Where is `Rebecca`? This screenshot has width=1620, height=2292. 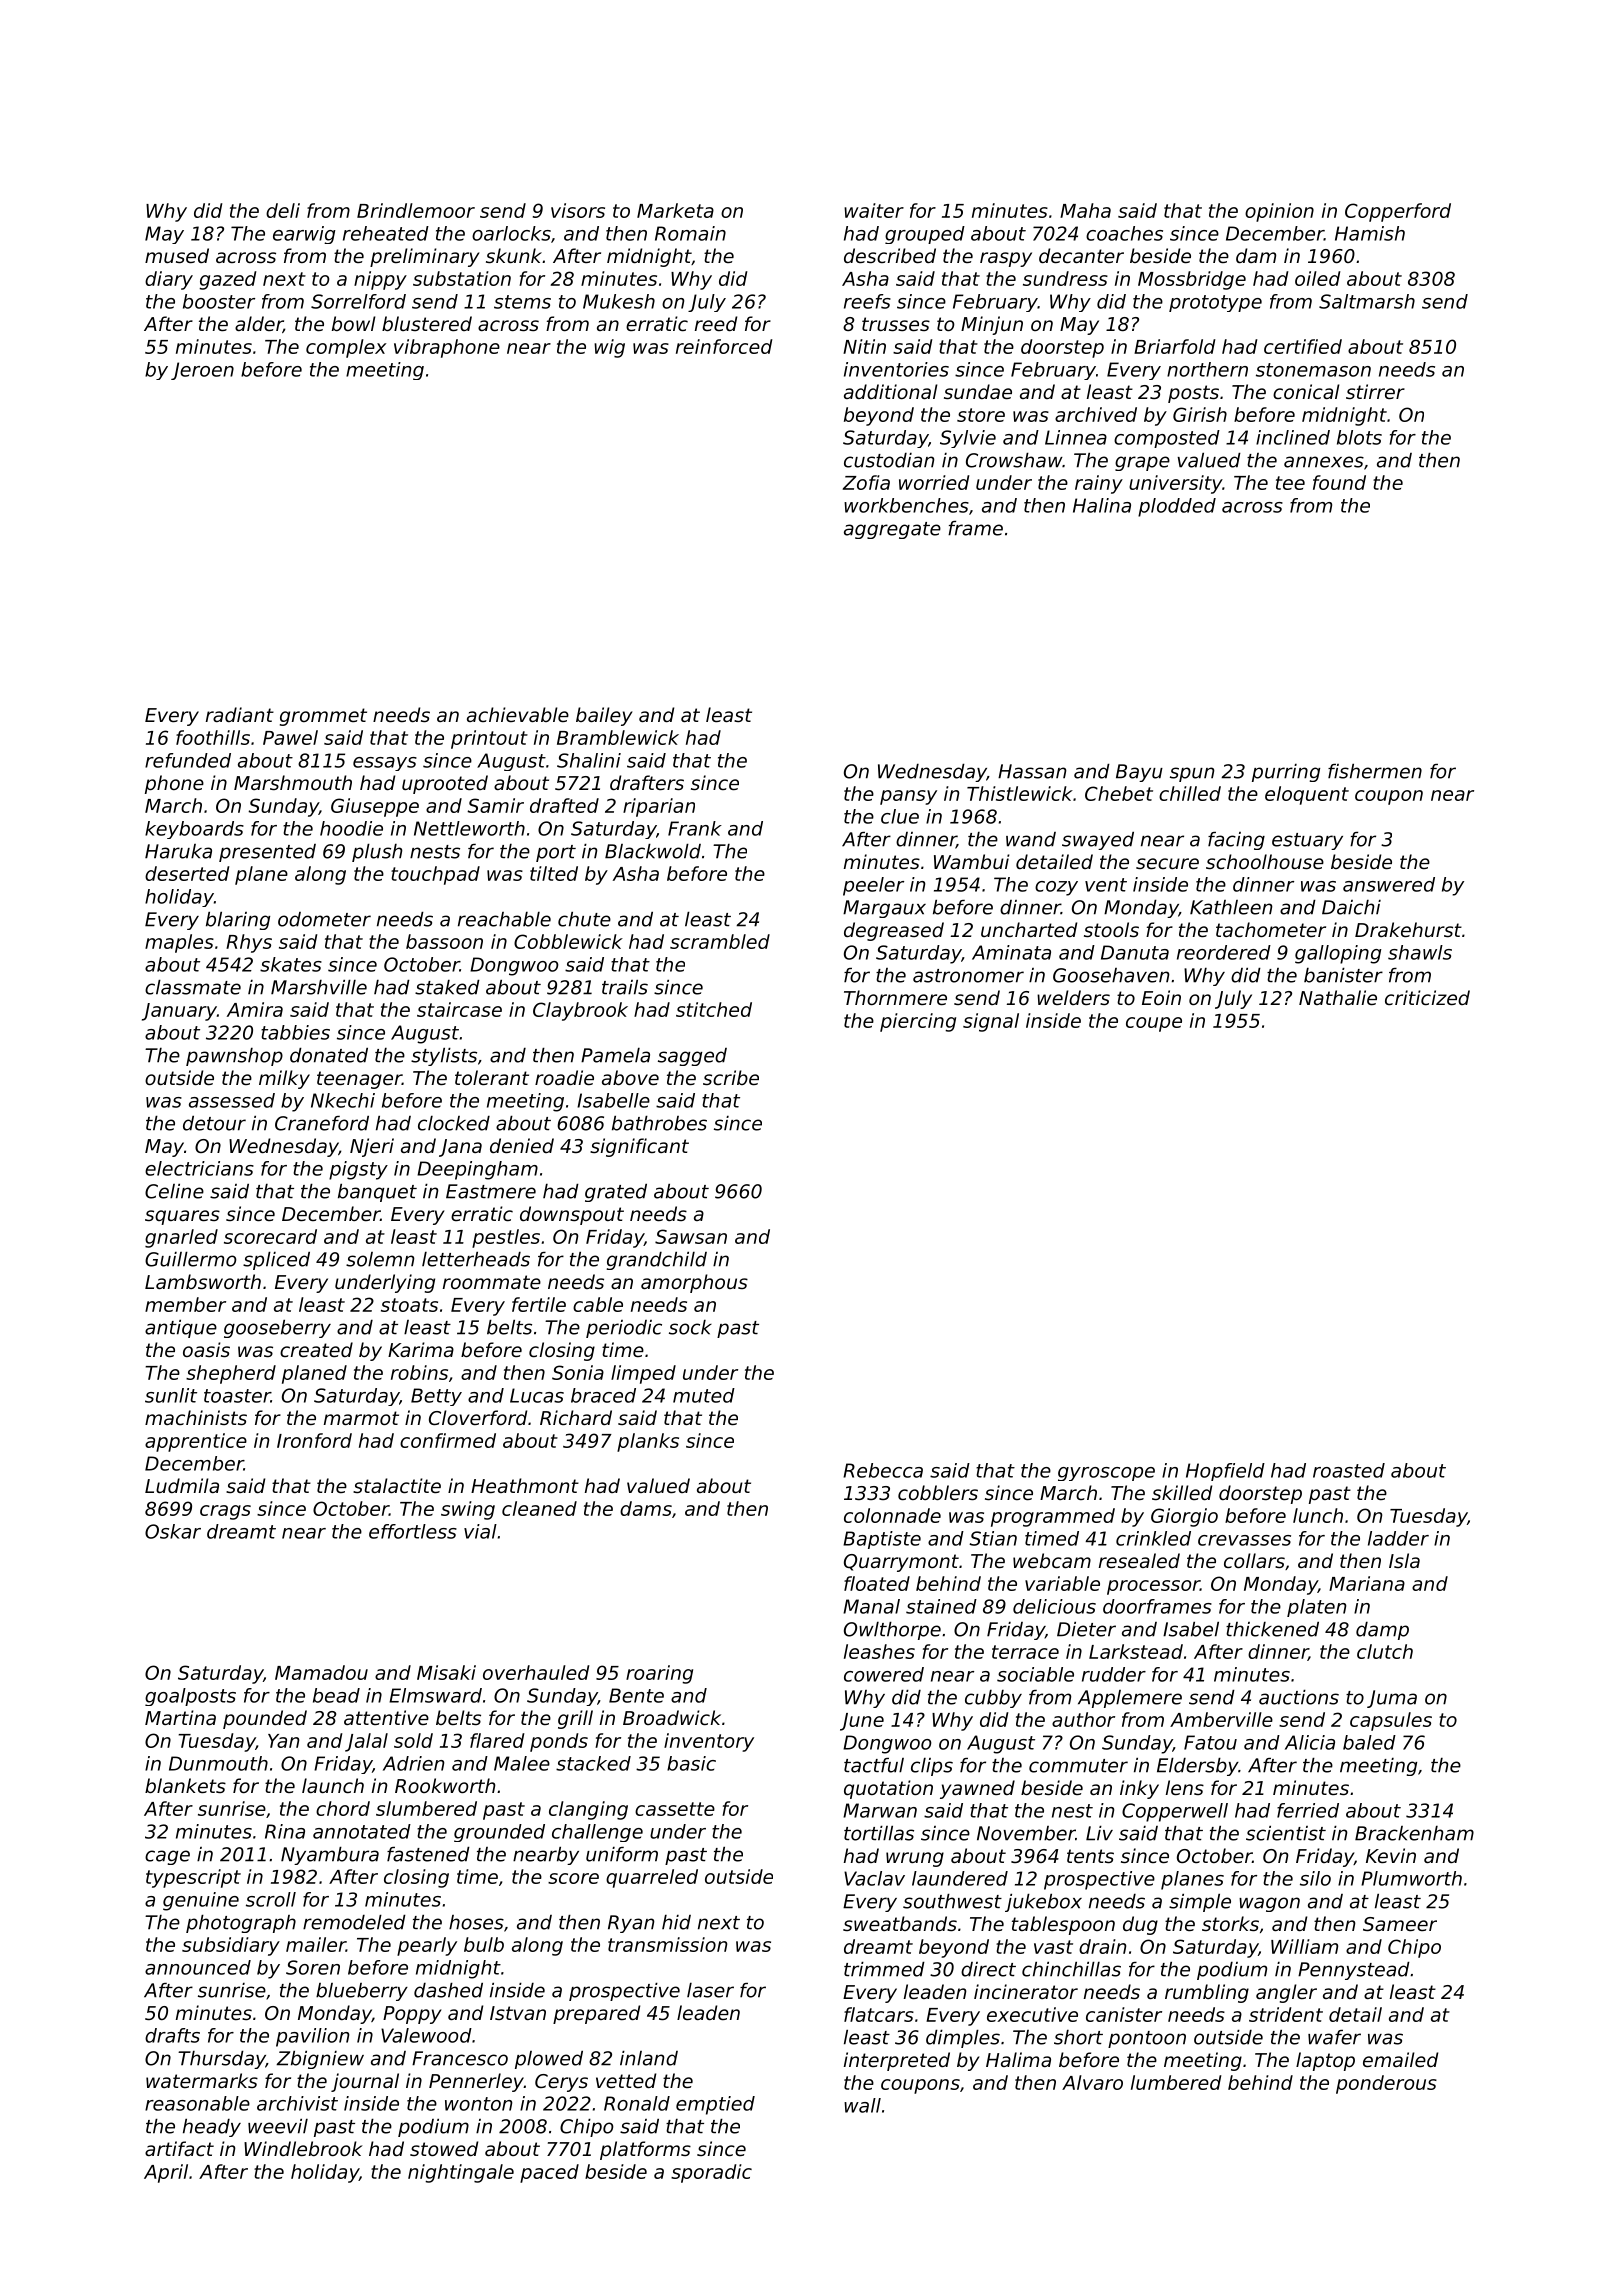 Rebecca is located at coordinates (883, 1470).
